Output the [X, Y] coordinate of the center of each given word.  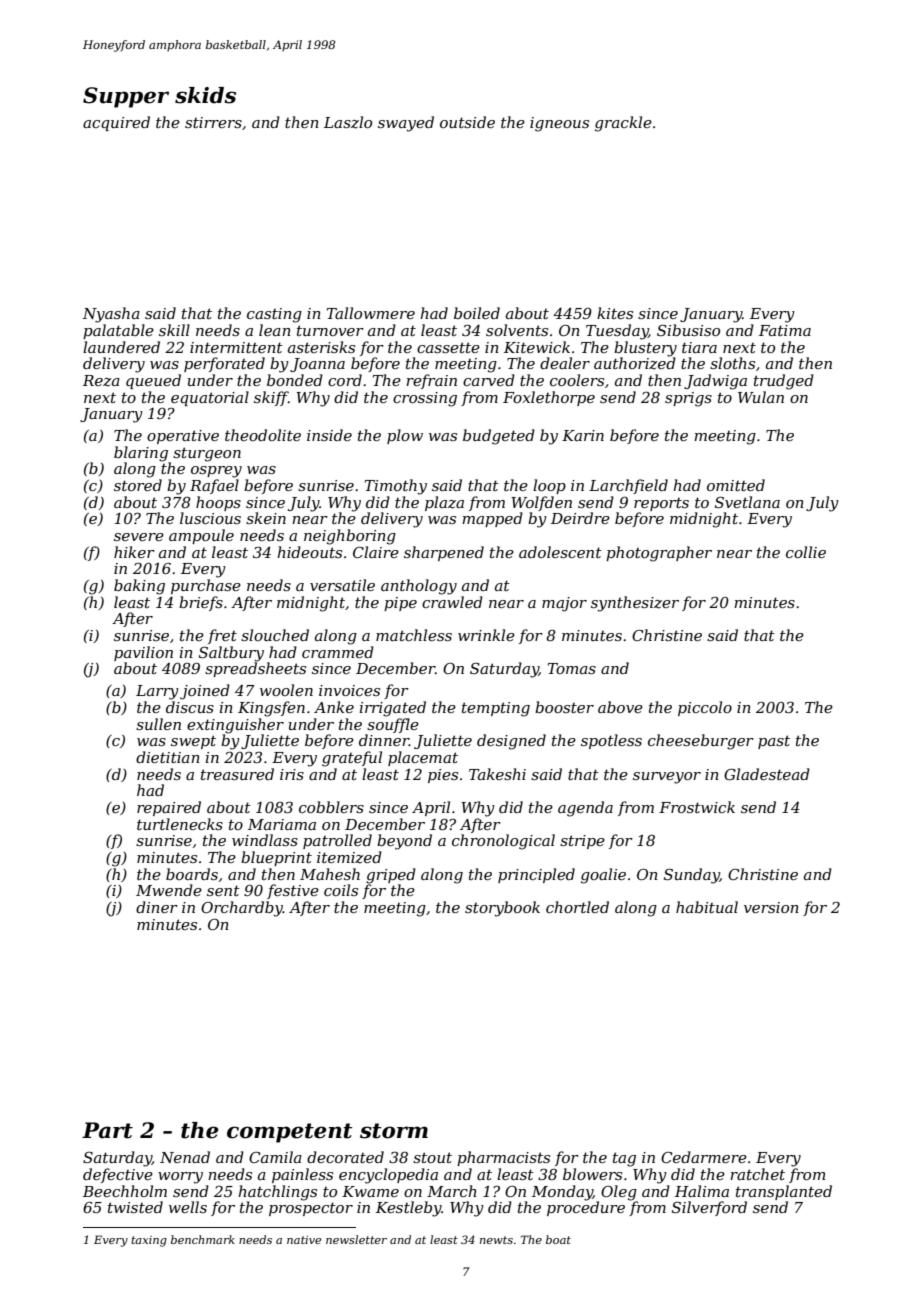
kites [615, 313]
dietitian [168, 757]
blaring [141, 454]
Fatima [785, 330]
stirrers [213, 122]
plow [405, 436]
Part [107, 1130]
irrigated [393, 709]
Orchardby [242, 909]
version [771, 907]
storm [394, 1131]
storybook [502, 909]
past [774, 742]
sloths [732, 363]
